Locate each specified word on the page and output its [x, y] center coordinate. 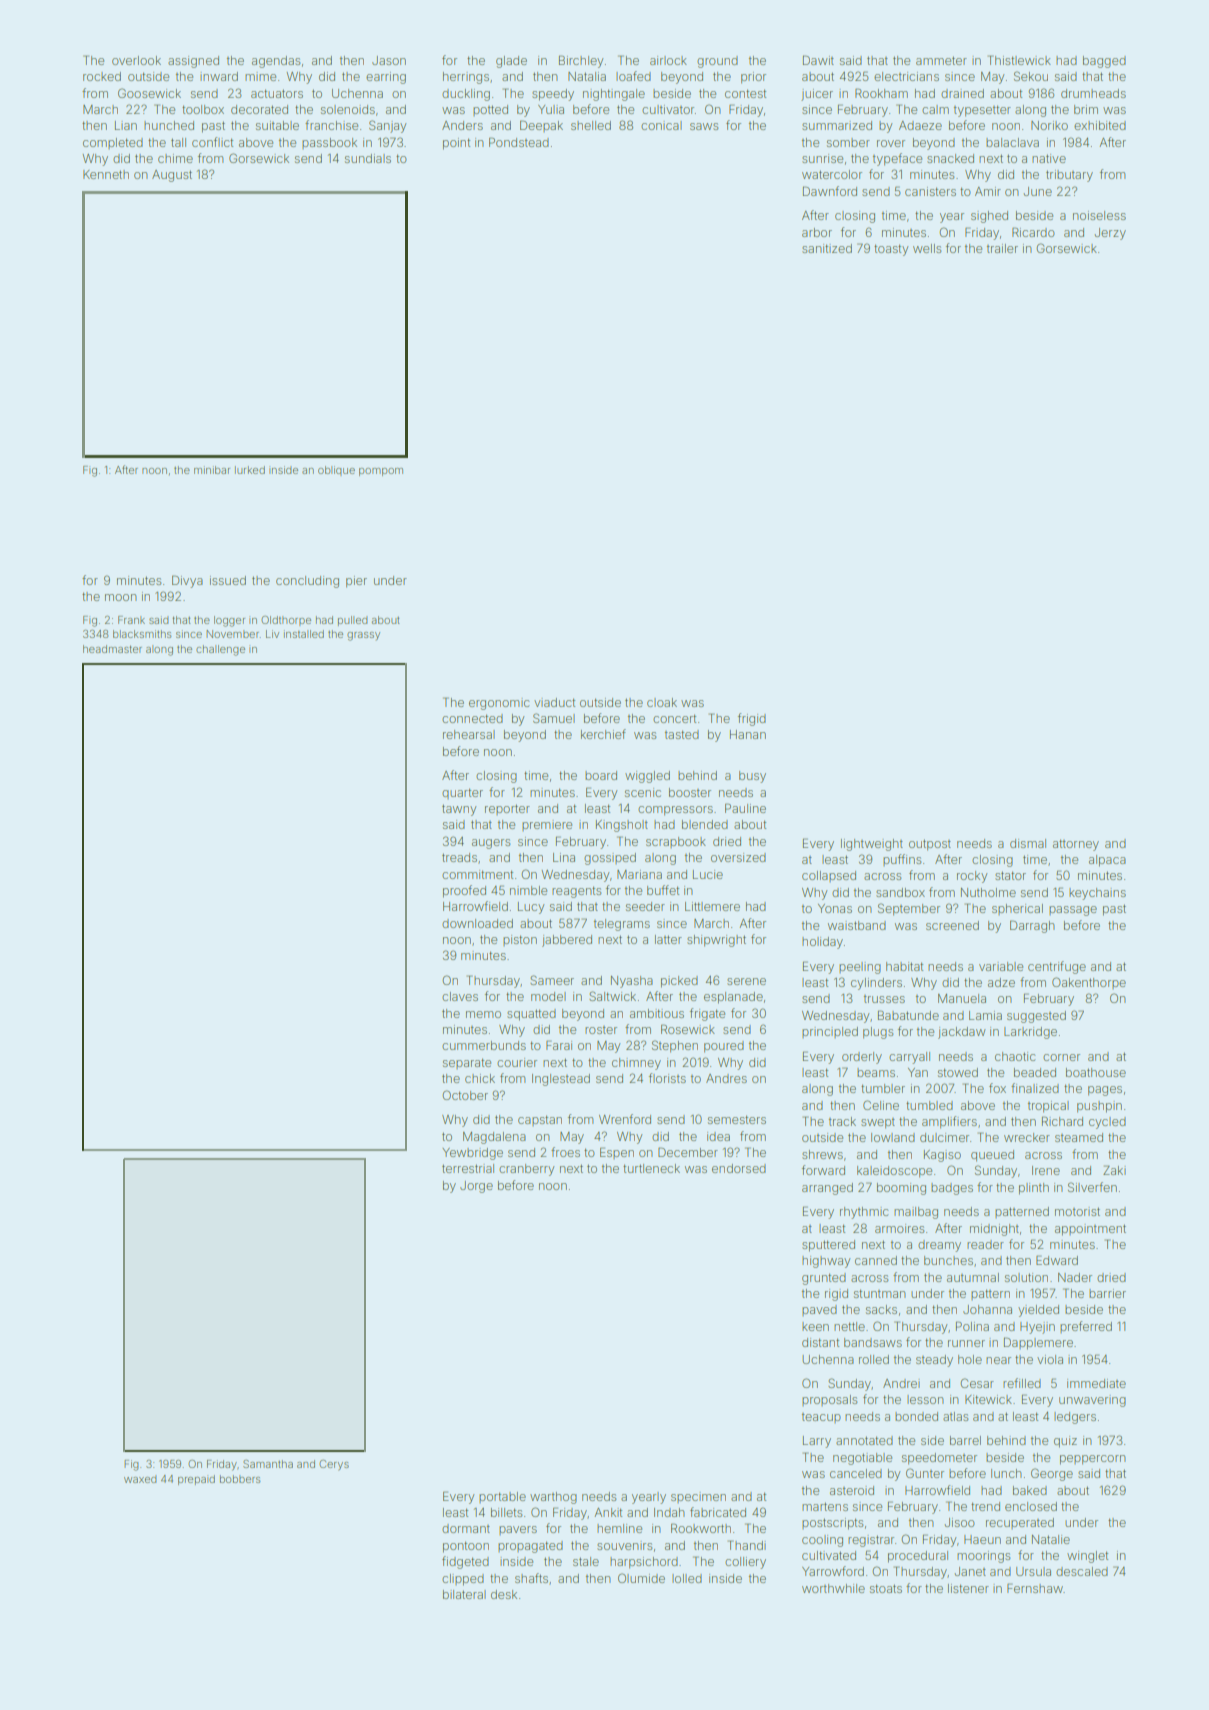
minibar [212, 470]
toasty [891, 250]
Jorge [476, 1187]
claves [460, 996]
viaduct [554, 702]
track [842, 1121]
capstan [540, 1120]
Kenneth [106, 174]
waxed [140, 1479]
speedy [553, 95]
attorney [1076, 845]
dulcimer [944, 1137]
